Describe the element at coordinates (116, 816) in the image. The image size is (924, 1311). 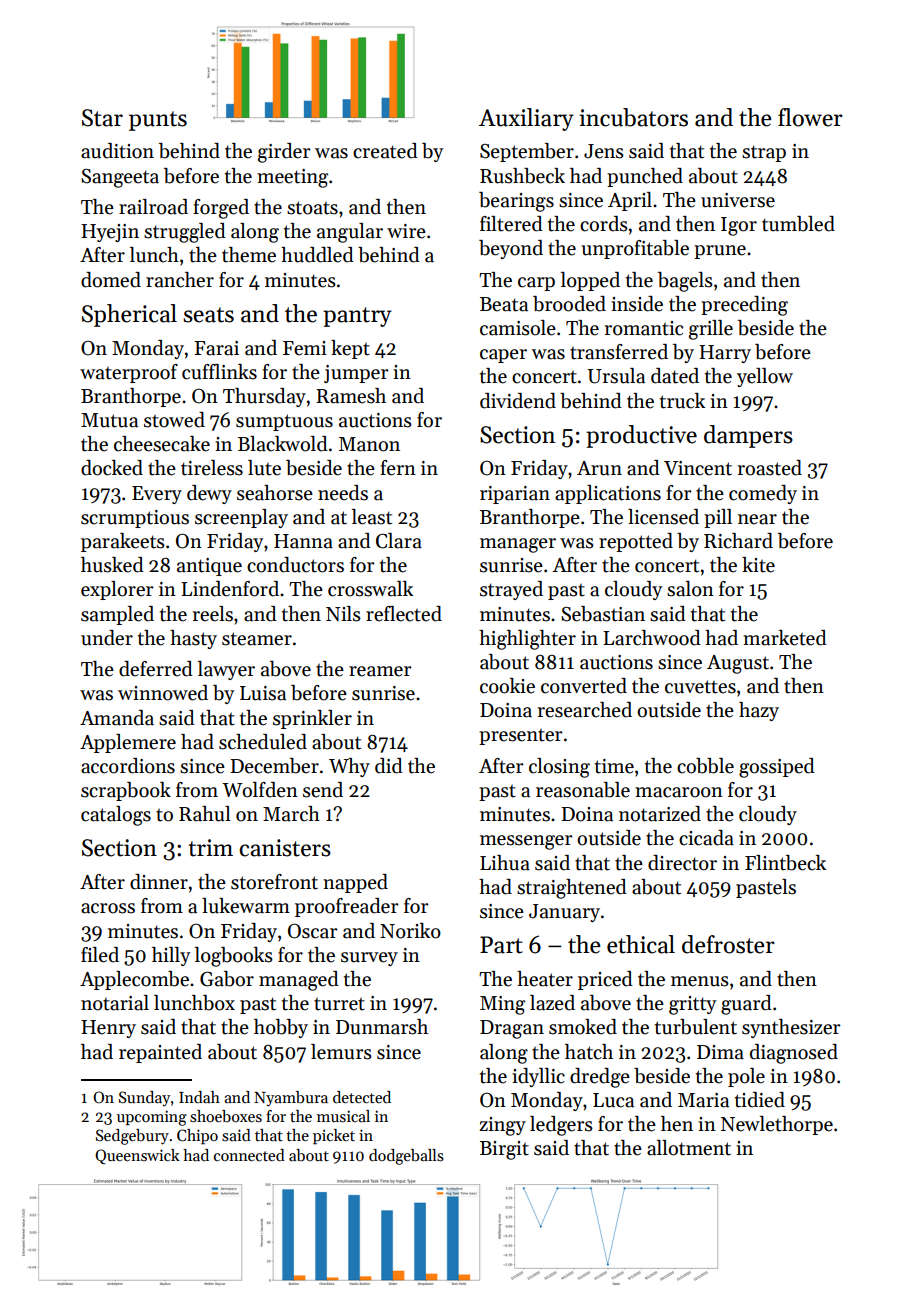
I see `catalogs` at that location.
